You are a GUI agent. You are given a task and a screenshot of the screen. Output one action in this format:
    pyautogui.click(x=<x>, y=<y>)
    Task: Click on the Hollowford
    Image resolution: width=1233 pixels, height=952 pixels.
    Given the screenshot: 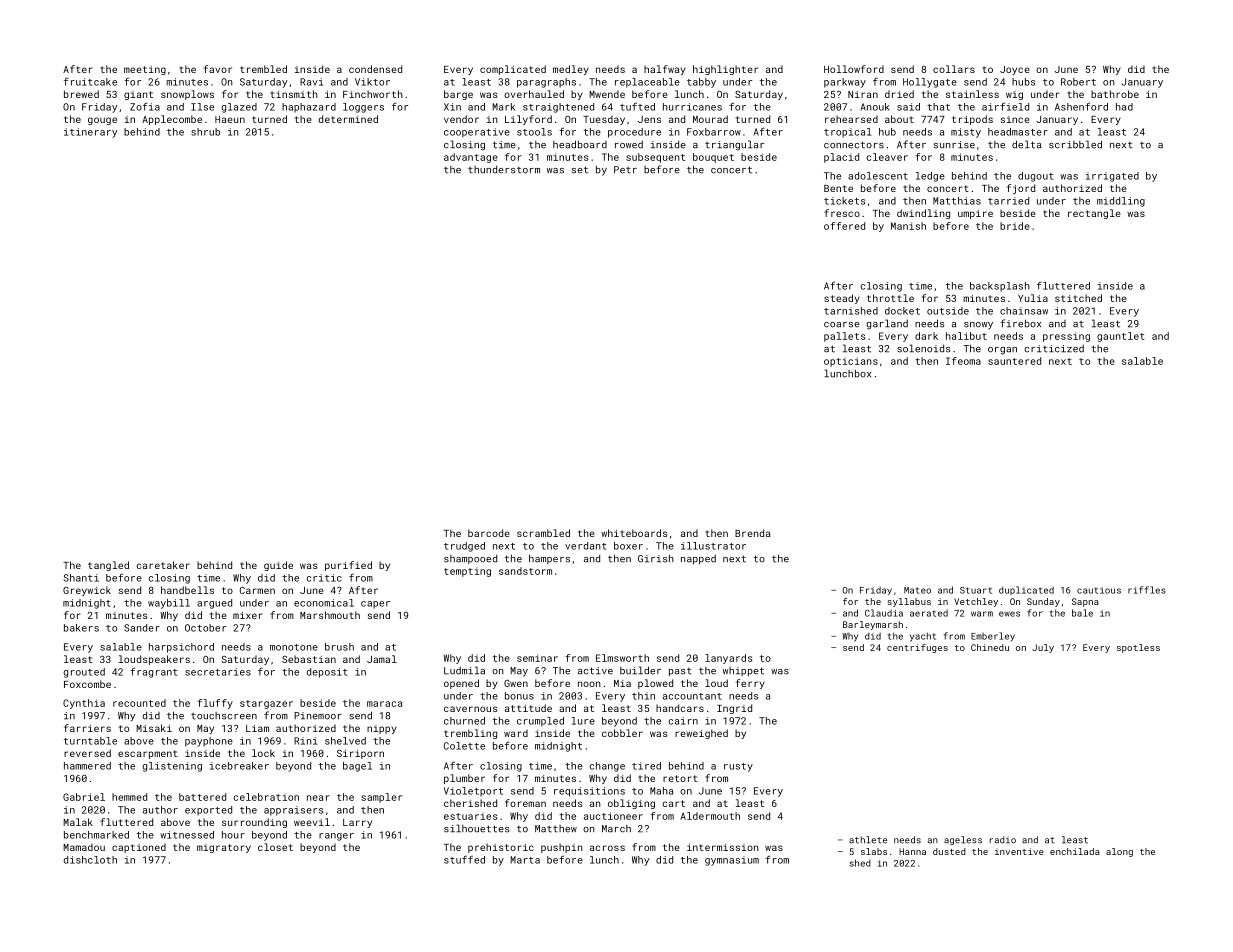 What is the action you would take?
    pyautogui.click(x=854, y=69)
